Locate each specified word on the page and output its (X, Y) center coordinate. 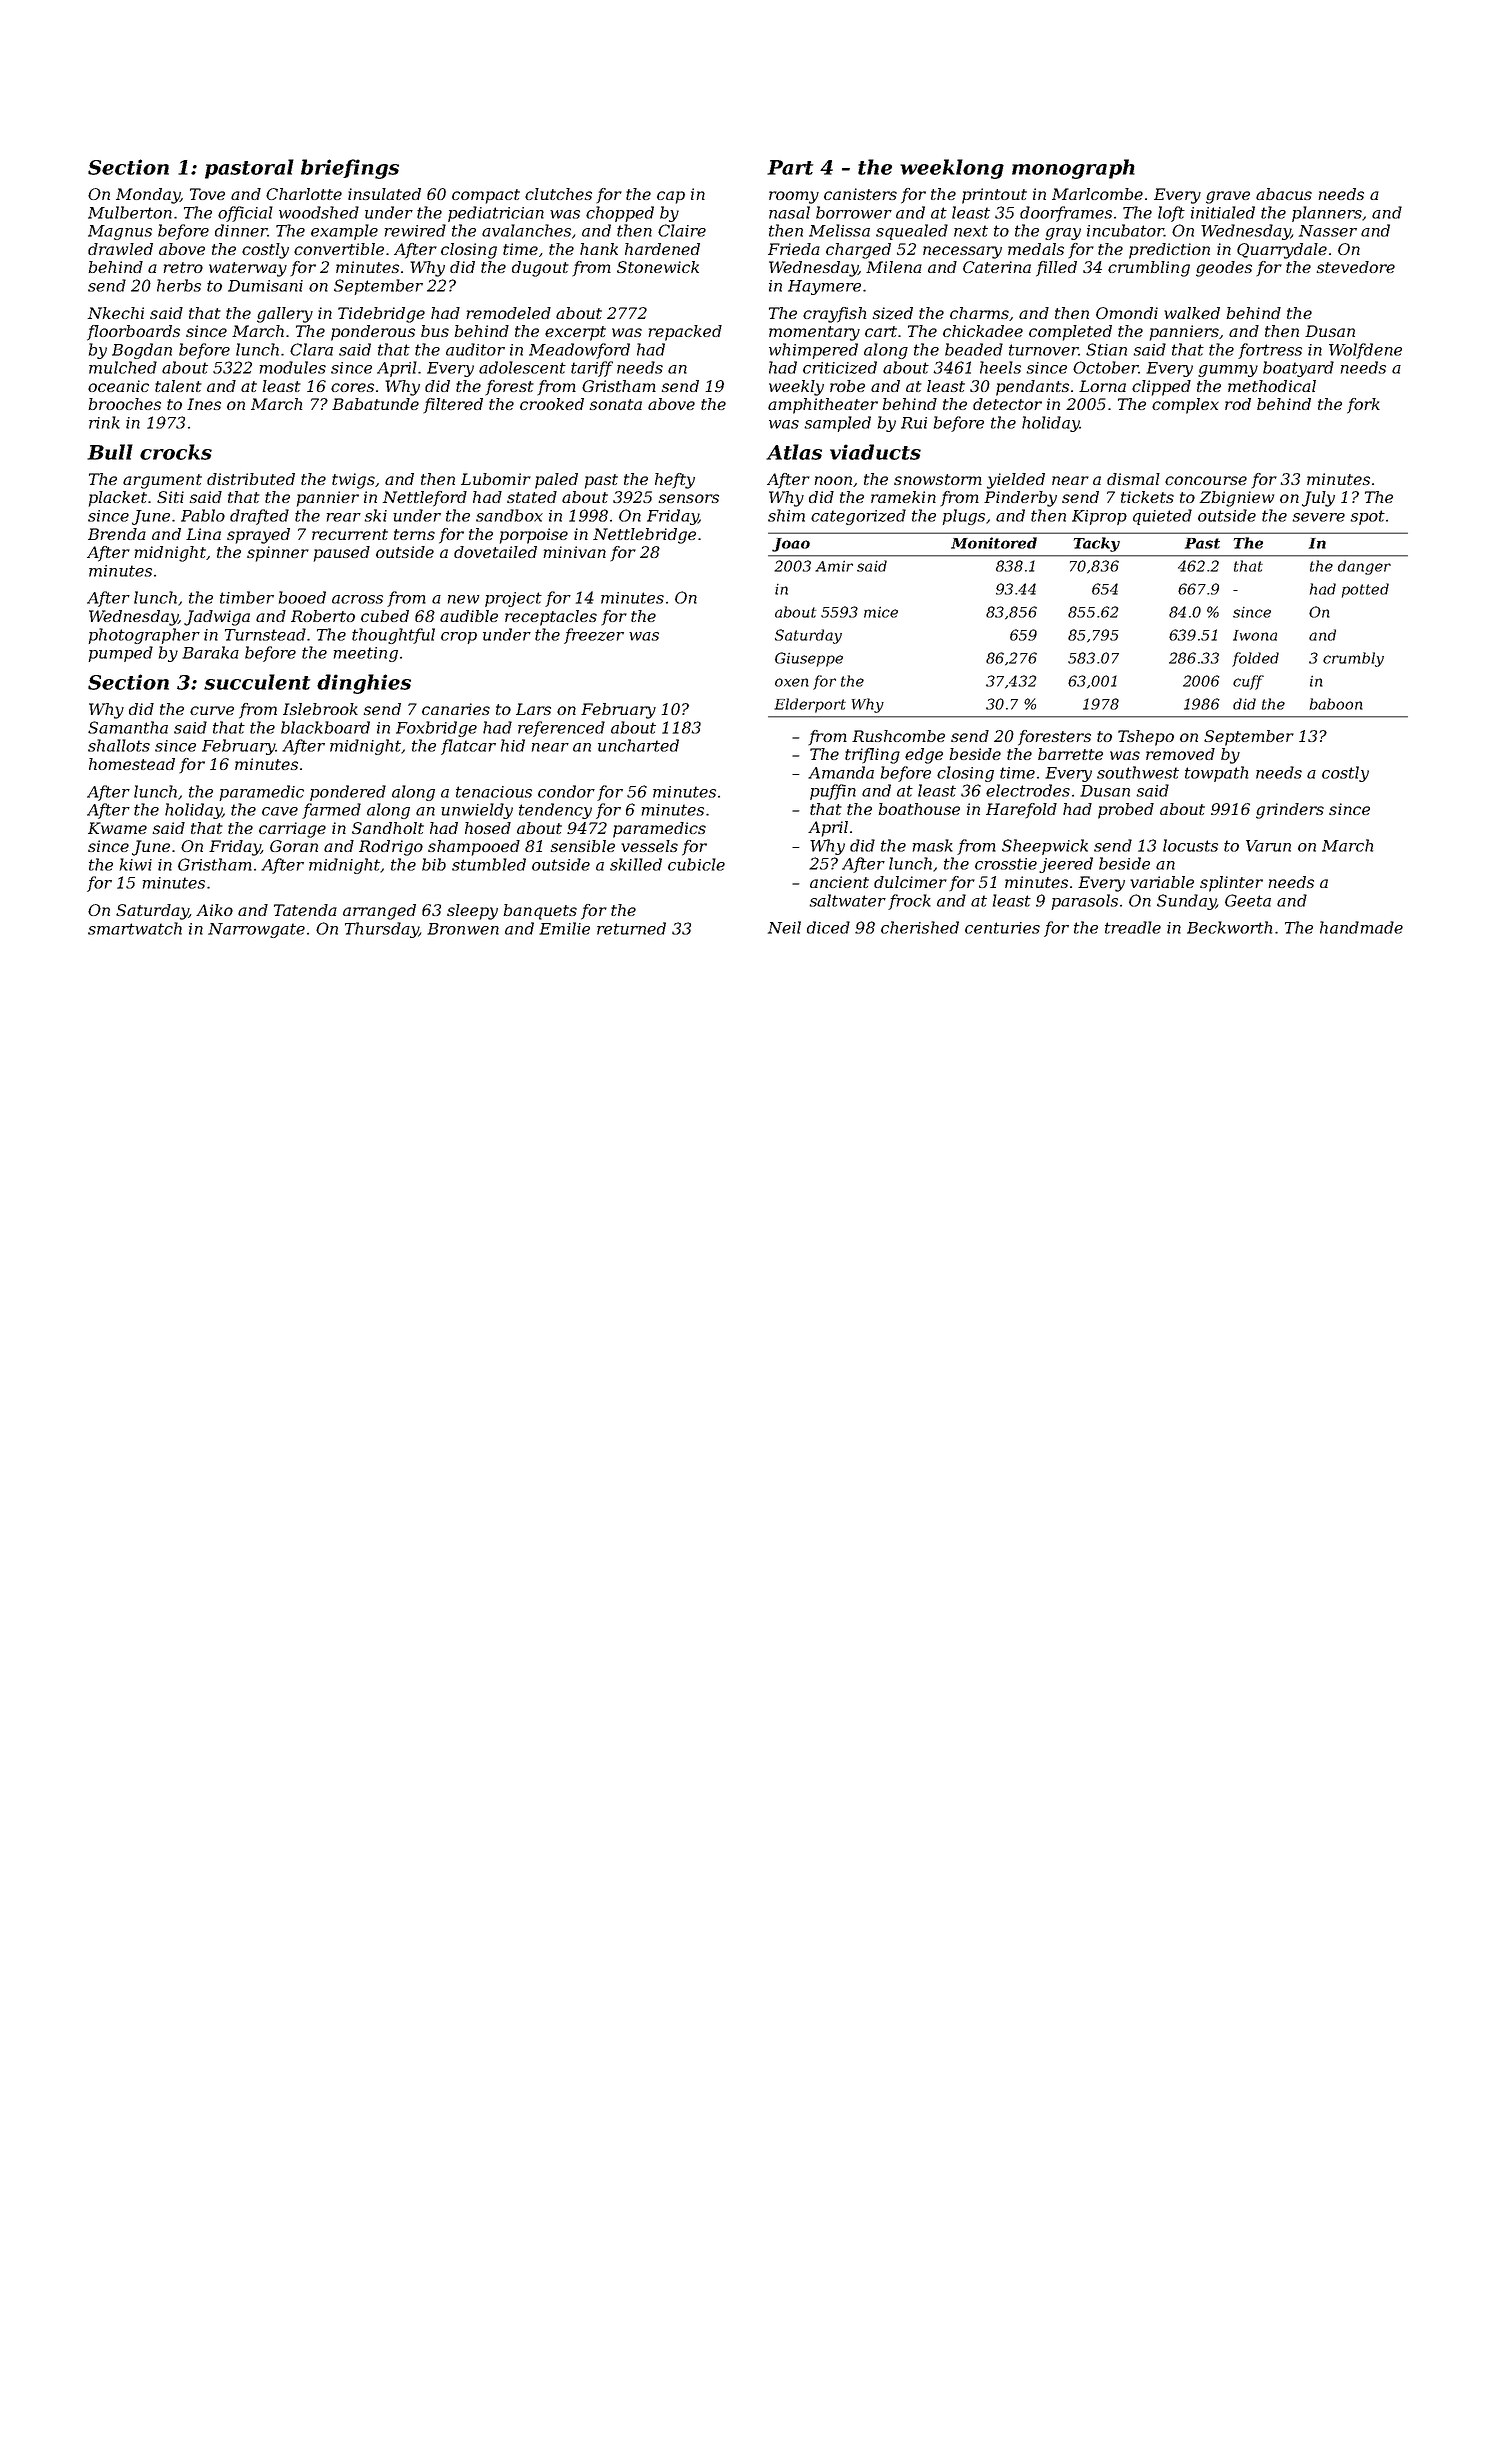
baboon (1336, 704)
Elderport (810, 705)
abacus (1284, 194)
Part (790, 167)
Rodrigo (391, 848)
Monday (148, 196)
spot (1367, 517)
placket (118, 499)
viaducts (875, 452)
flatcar (468, 747)
